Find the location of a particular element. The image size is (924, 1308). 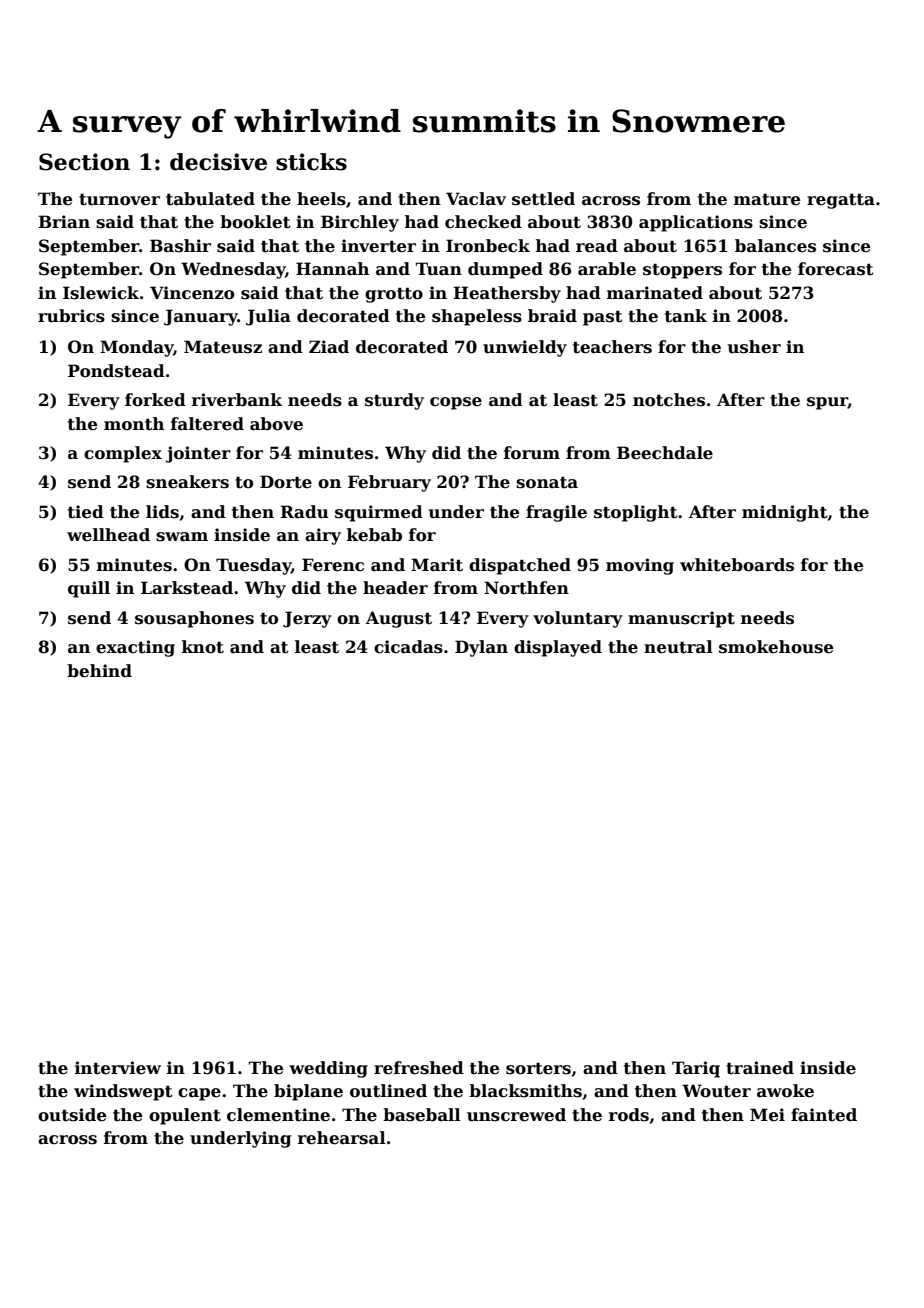

exacting is located at coordinates (135, 648).
